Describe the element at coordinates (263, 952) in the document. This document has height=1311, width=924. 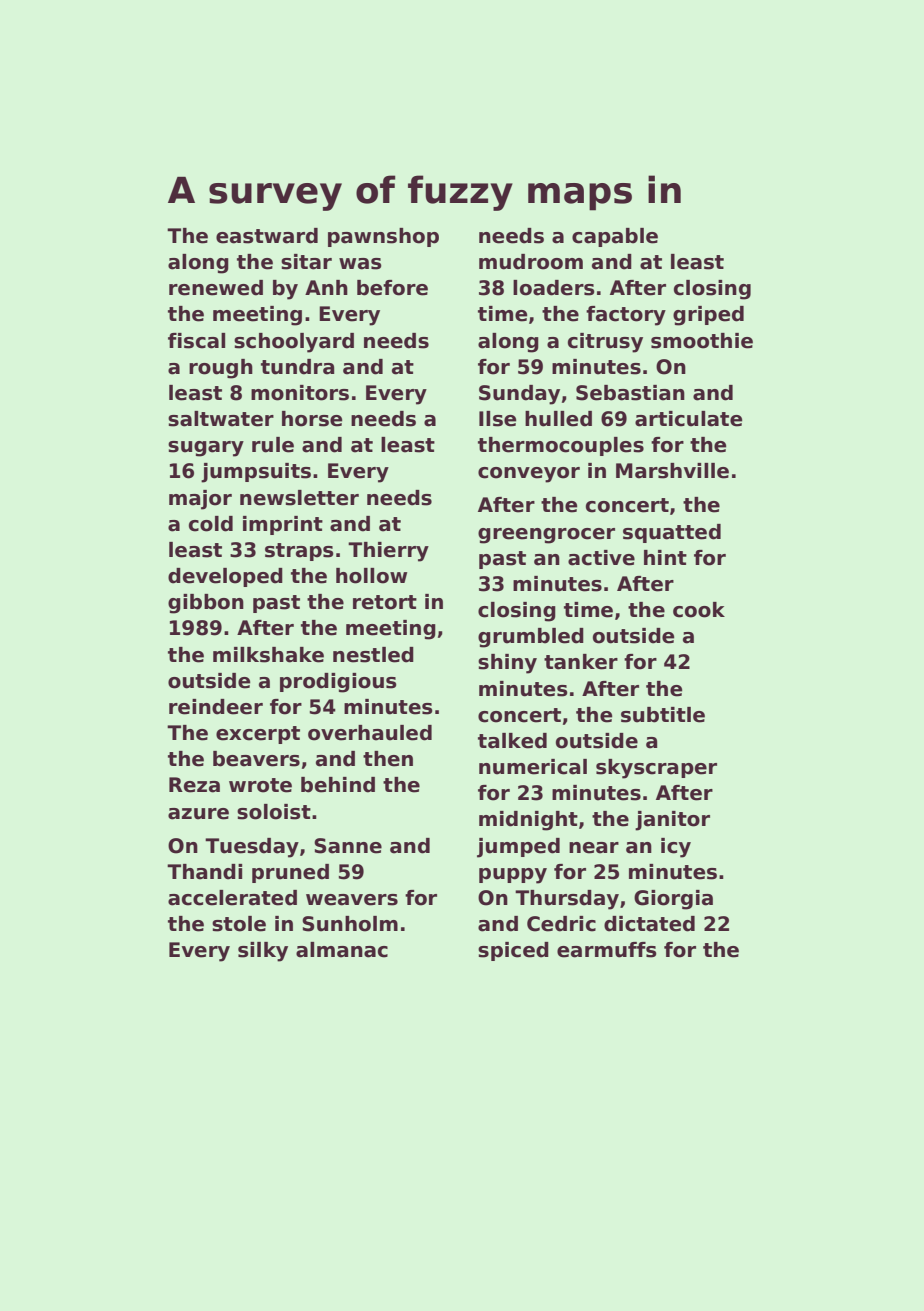
I see `silky` at that location.
